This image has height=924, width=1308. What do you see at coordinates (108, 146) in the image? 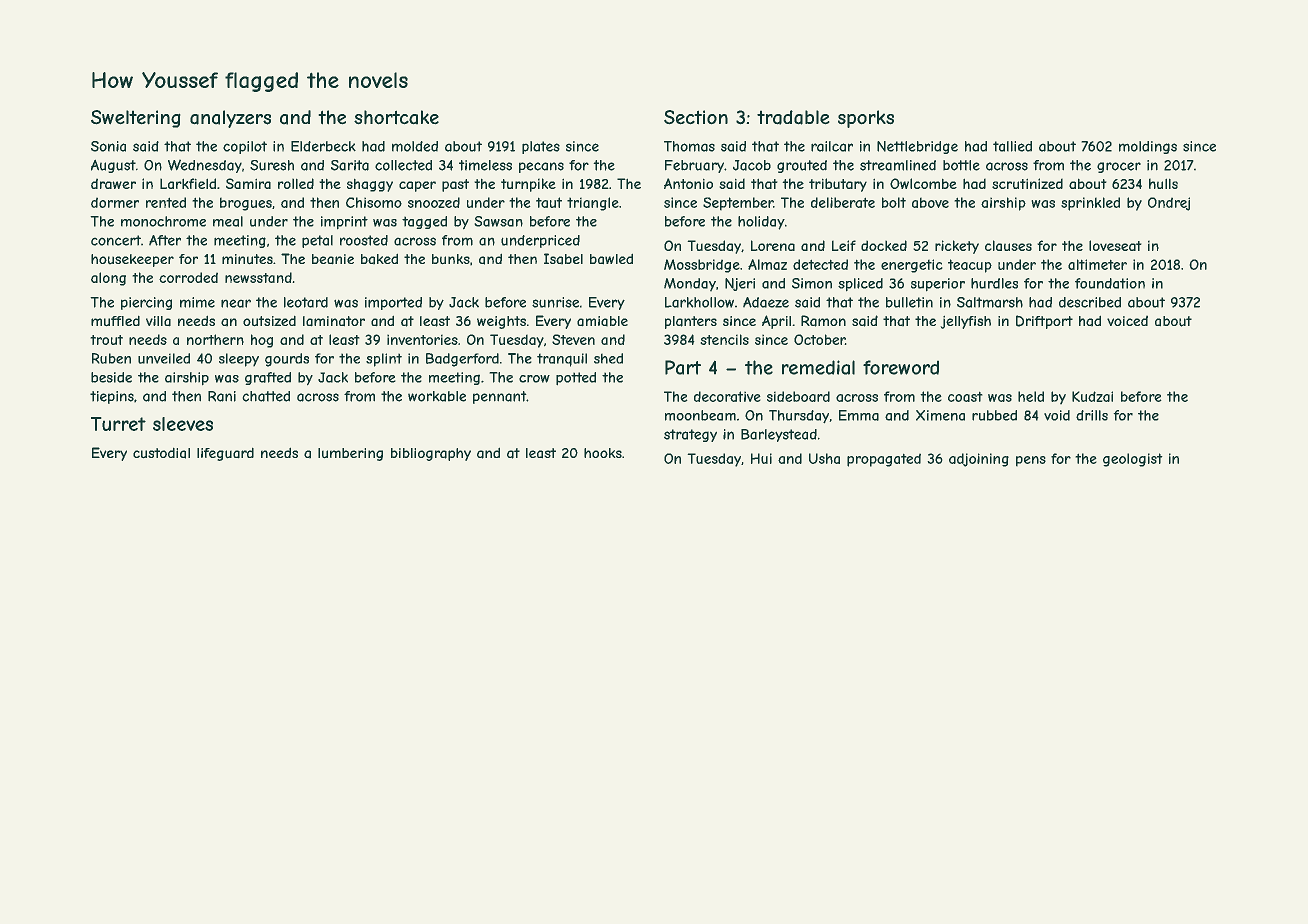
I see `Sonia` at bounding box center [108, 146].
